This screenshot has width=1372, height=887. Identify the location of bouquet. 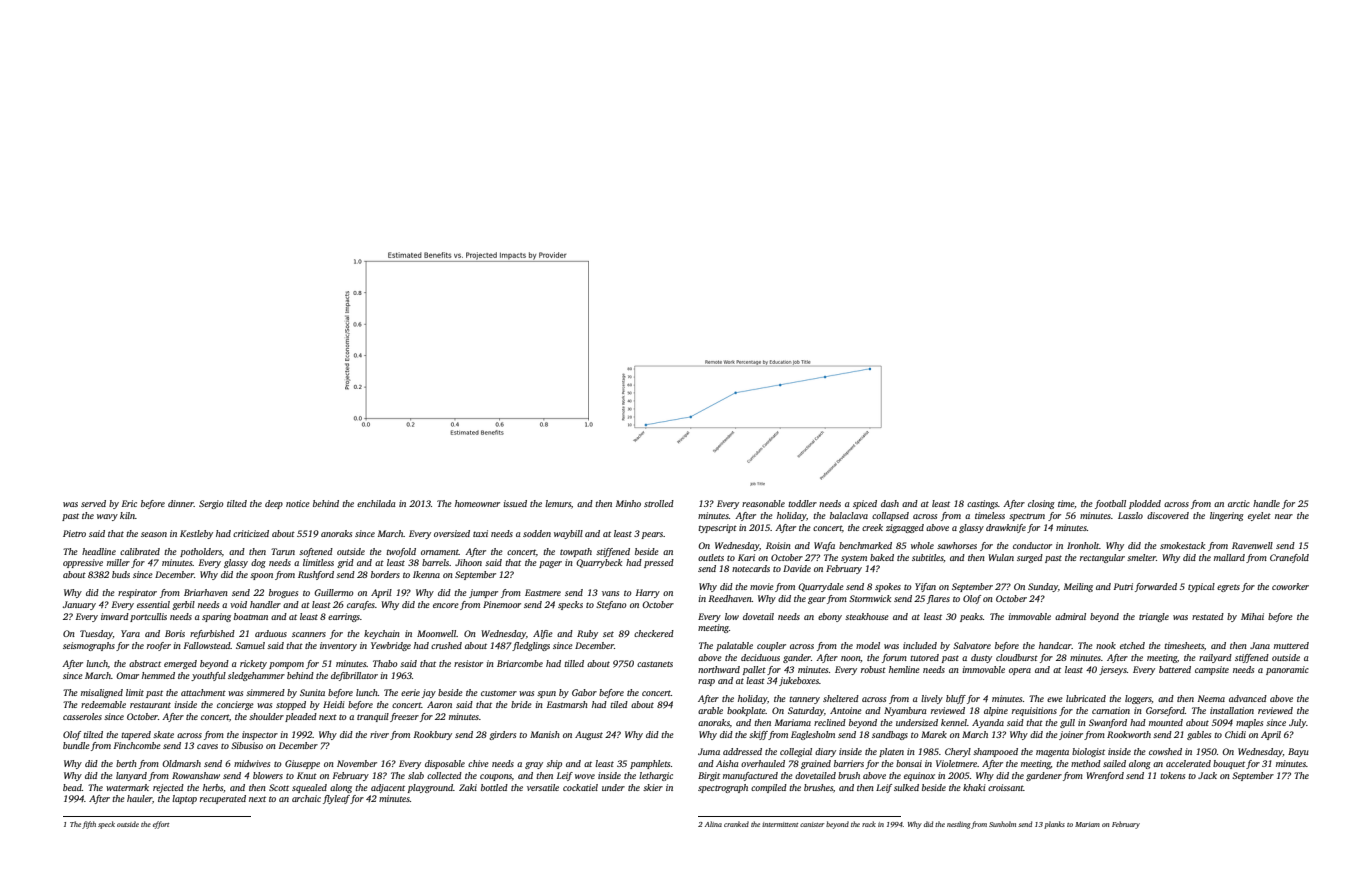
(1229, 764).
